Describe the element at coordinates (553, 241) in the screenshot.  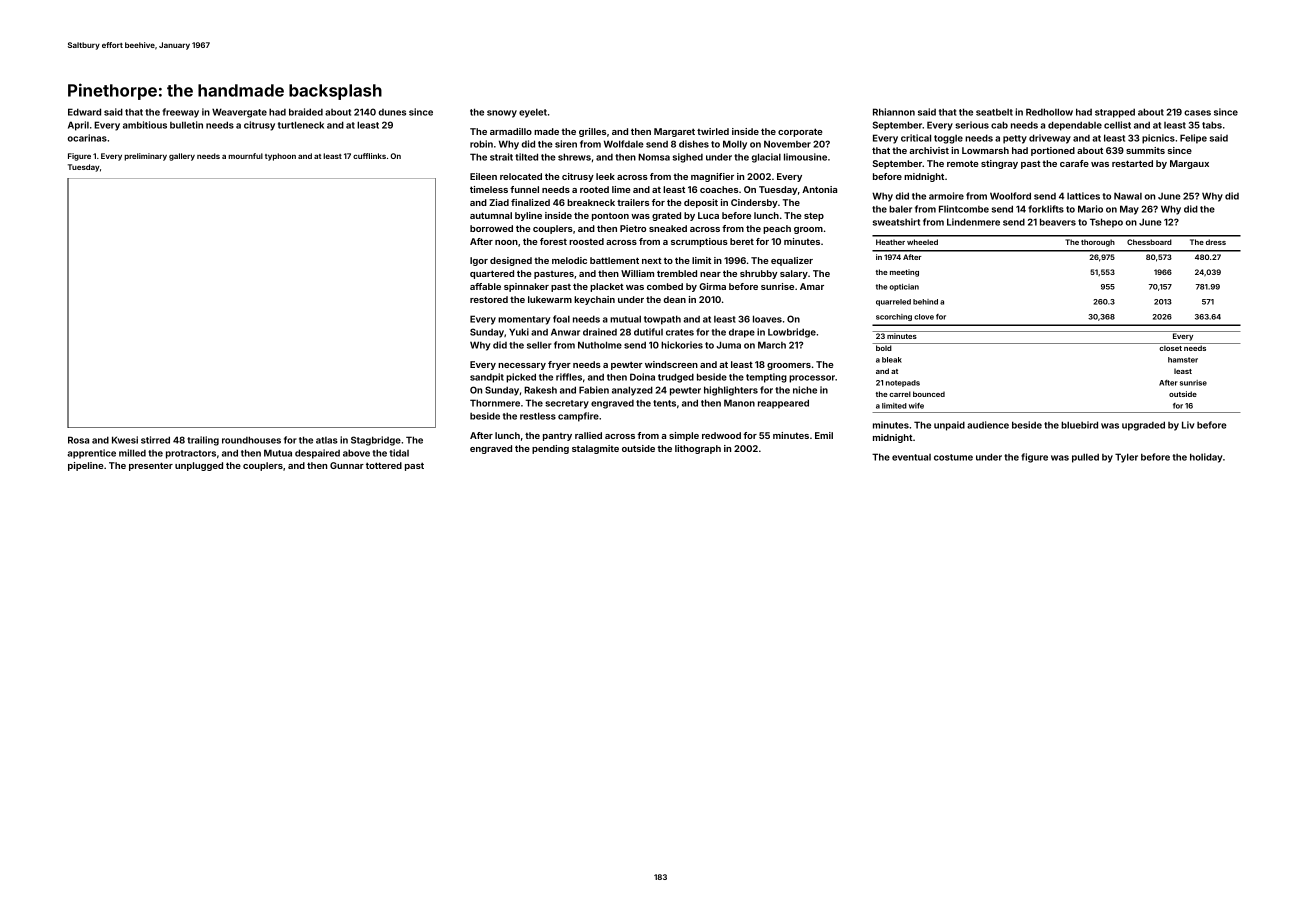
I see `forest` at that location.
